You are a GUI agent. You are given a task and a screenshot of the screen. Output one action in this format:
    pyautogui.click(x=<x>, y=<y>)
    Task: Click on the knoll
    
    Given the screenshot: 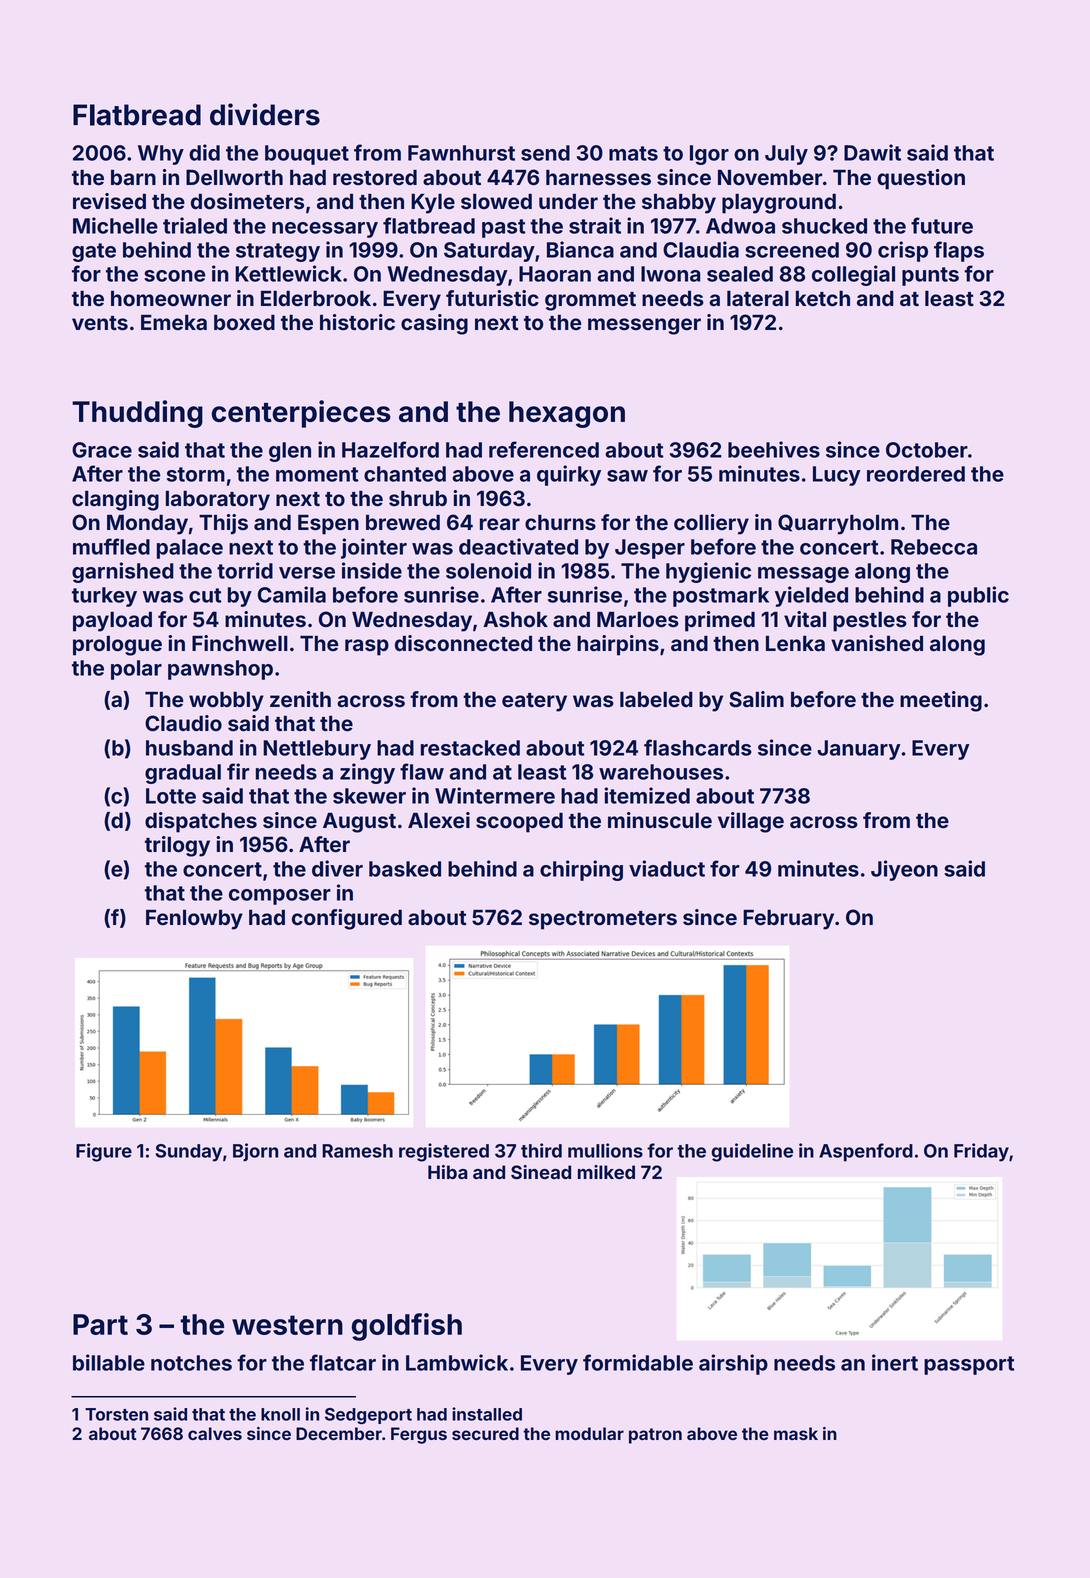 What is the action you would take?
    pyautogui.click(x=280, y=1414)
